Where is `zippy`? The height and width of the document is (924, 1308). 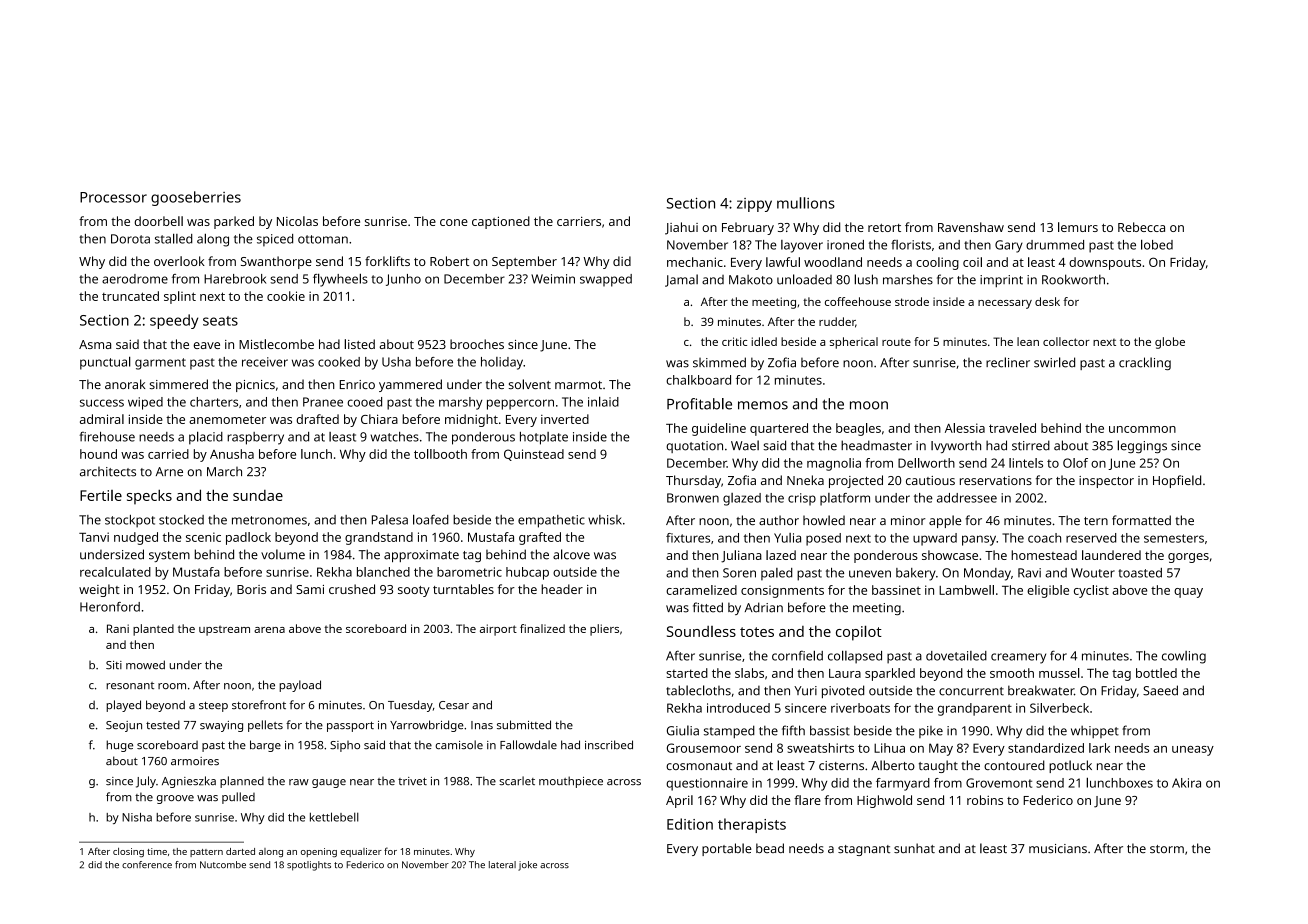 zippy is located at coordinates (754, 205).
